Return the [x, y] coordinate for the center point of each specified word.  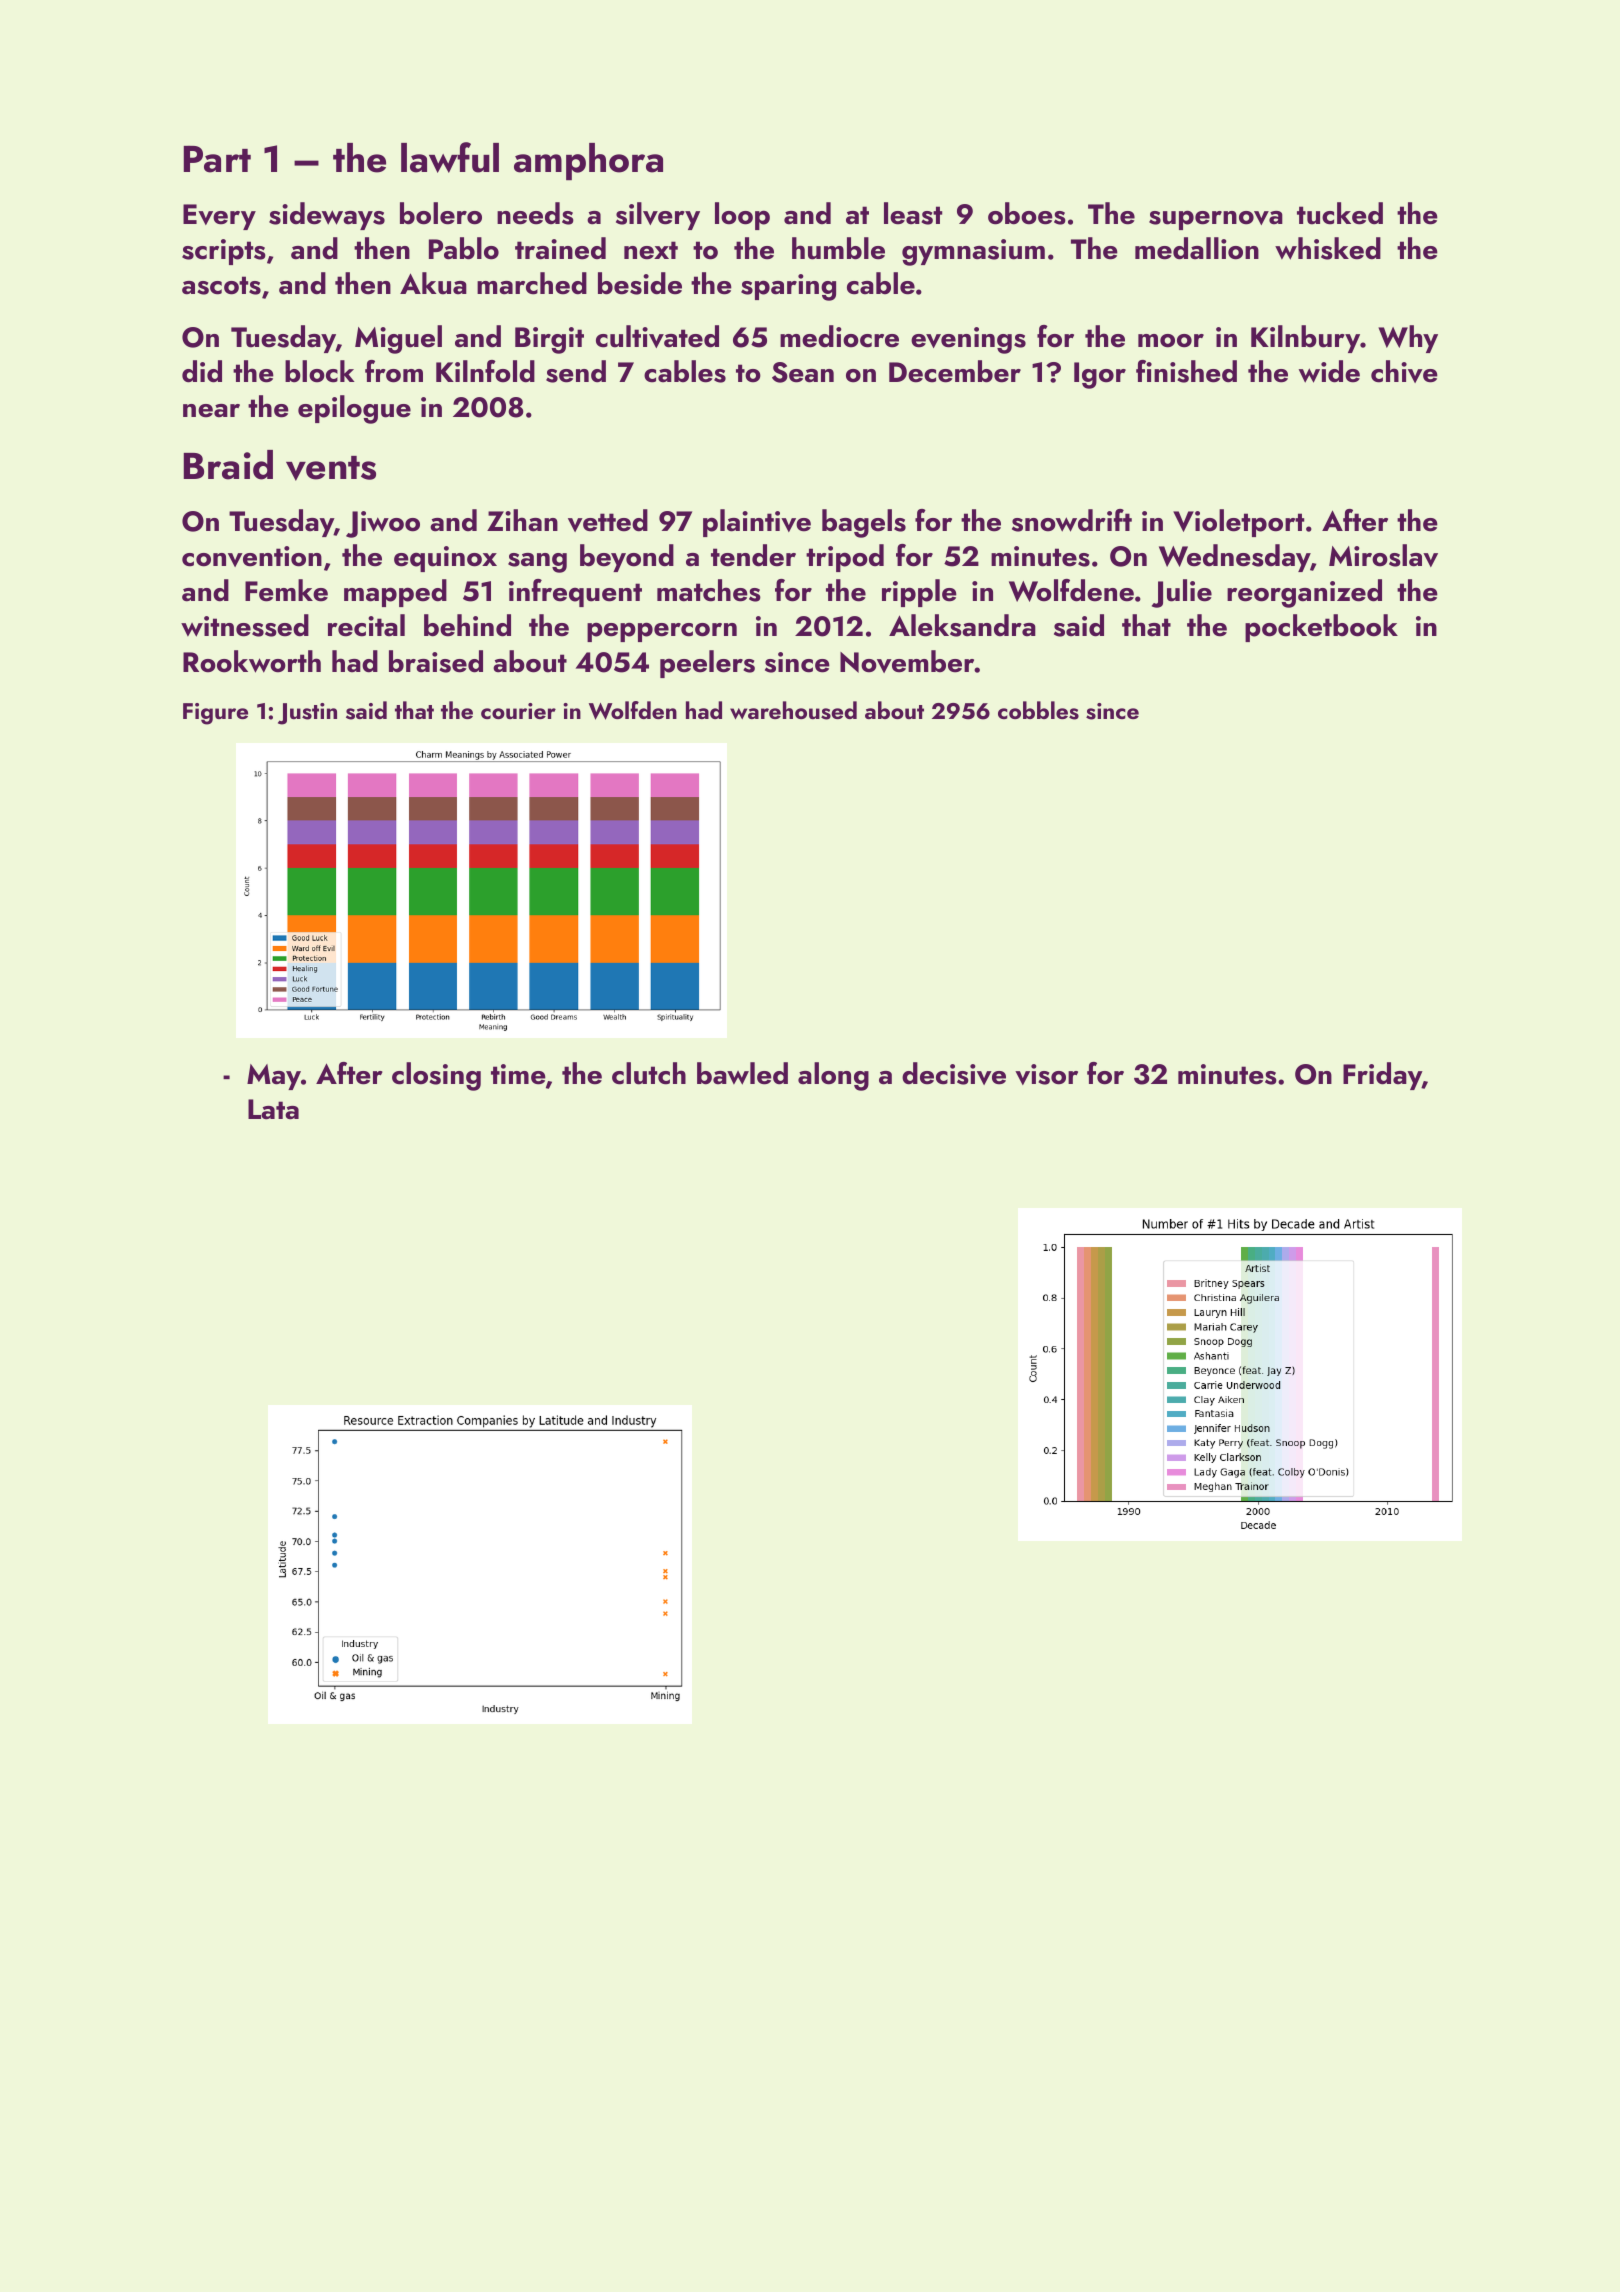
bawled [742, 1073]
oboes [1027, 213]
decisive [954, 1073]
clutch [649, 1073]
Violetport [1238, 523]
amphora [588, 161]
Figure [215, 714]
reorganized [1304, 593]
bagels [864, 523]
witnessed [245, 625]
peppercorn [662, 632]
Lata [273, 1109]
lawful [450, 157]
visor [1046, 1074]
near [211, 411]
